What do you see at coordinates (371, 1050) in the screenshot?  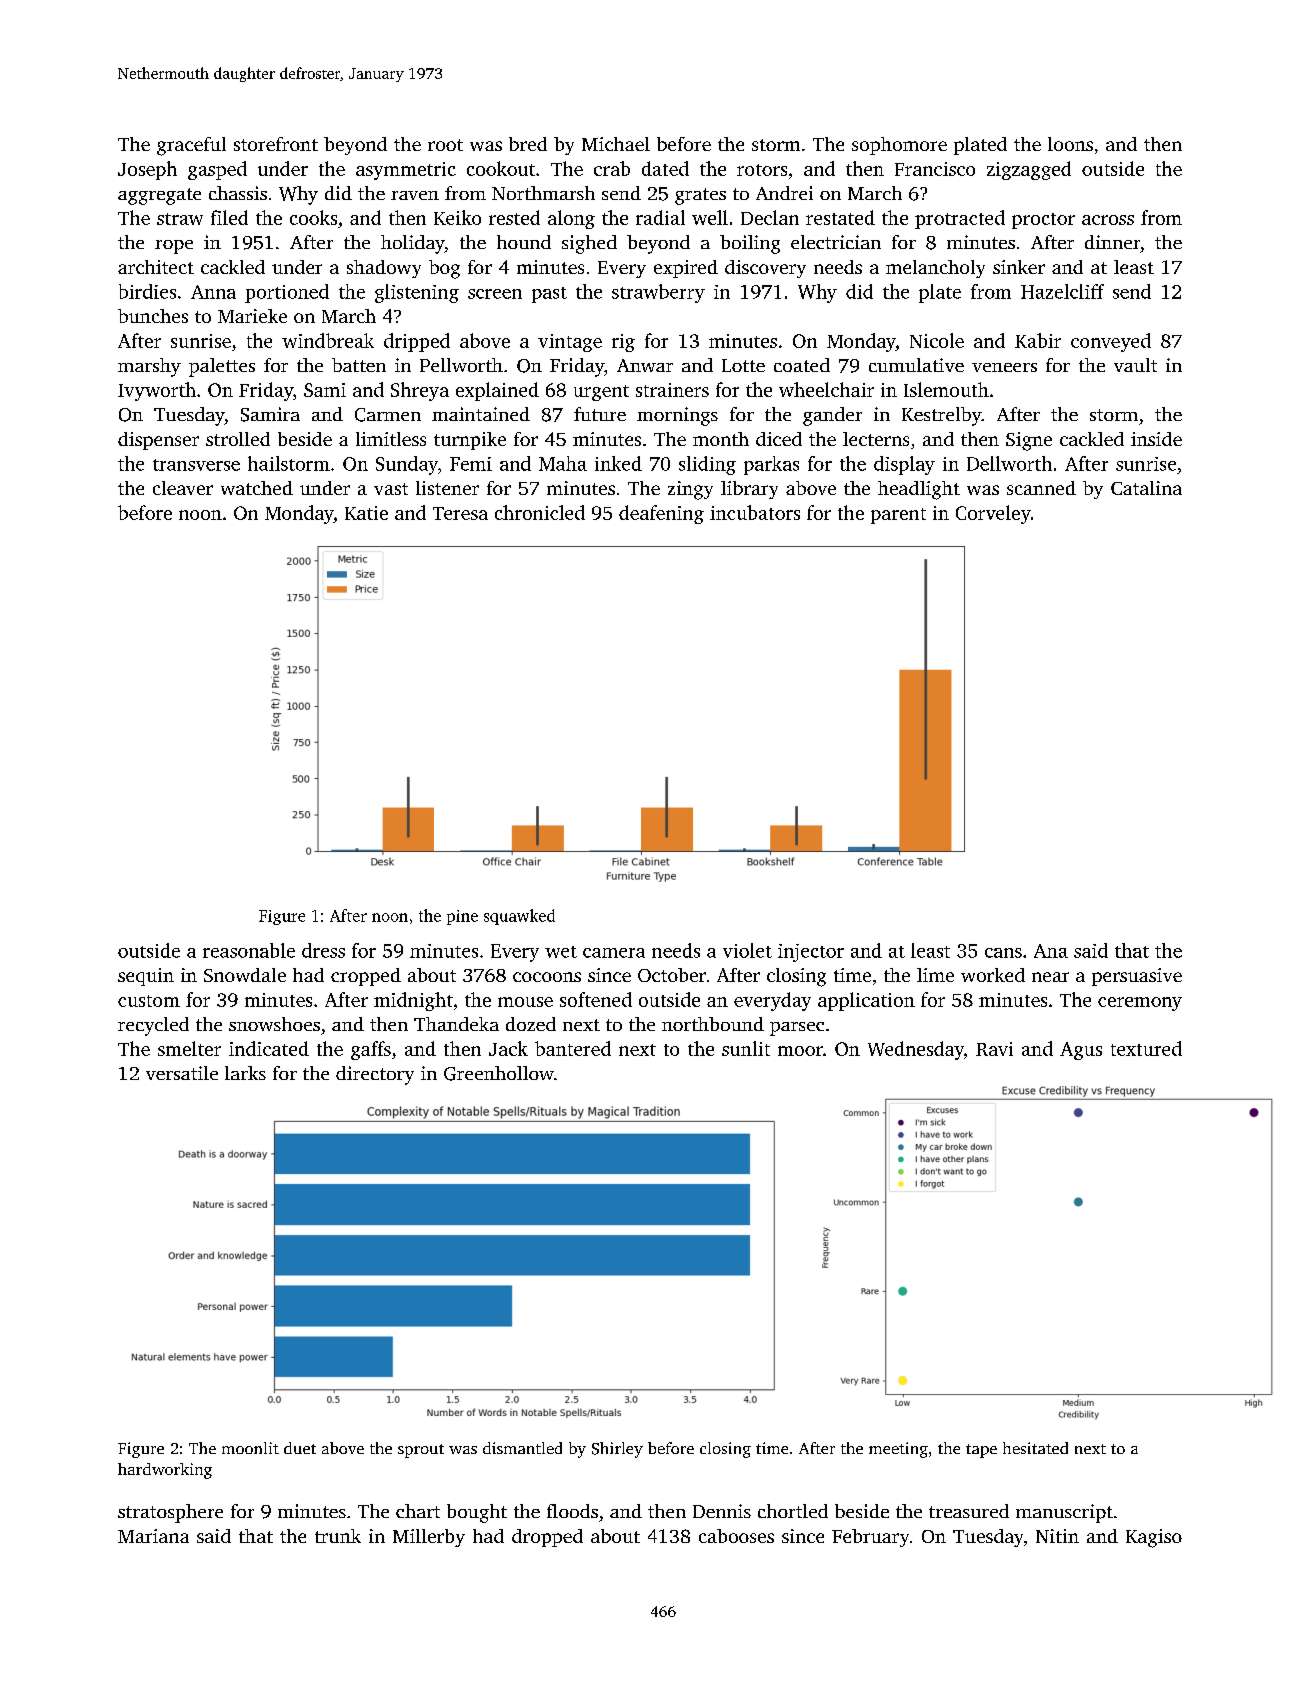 I see `gaffs` at bounding box center [371, 1050].
